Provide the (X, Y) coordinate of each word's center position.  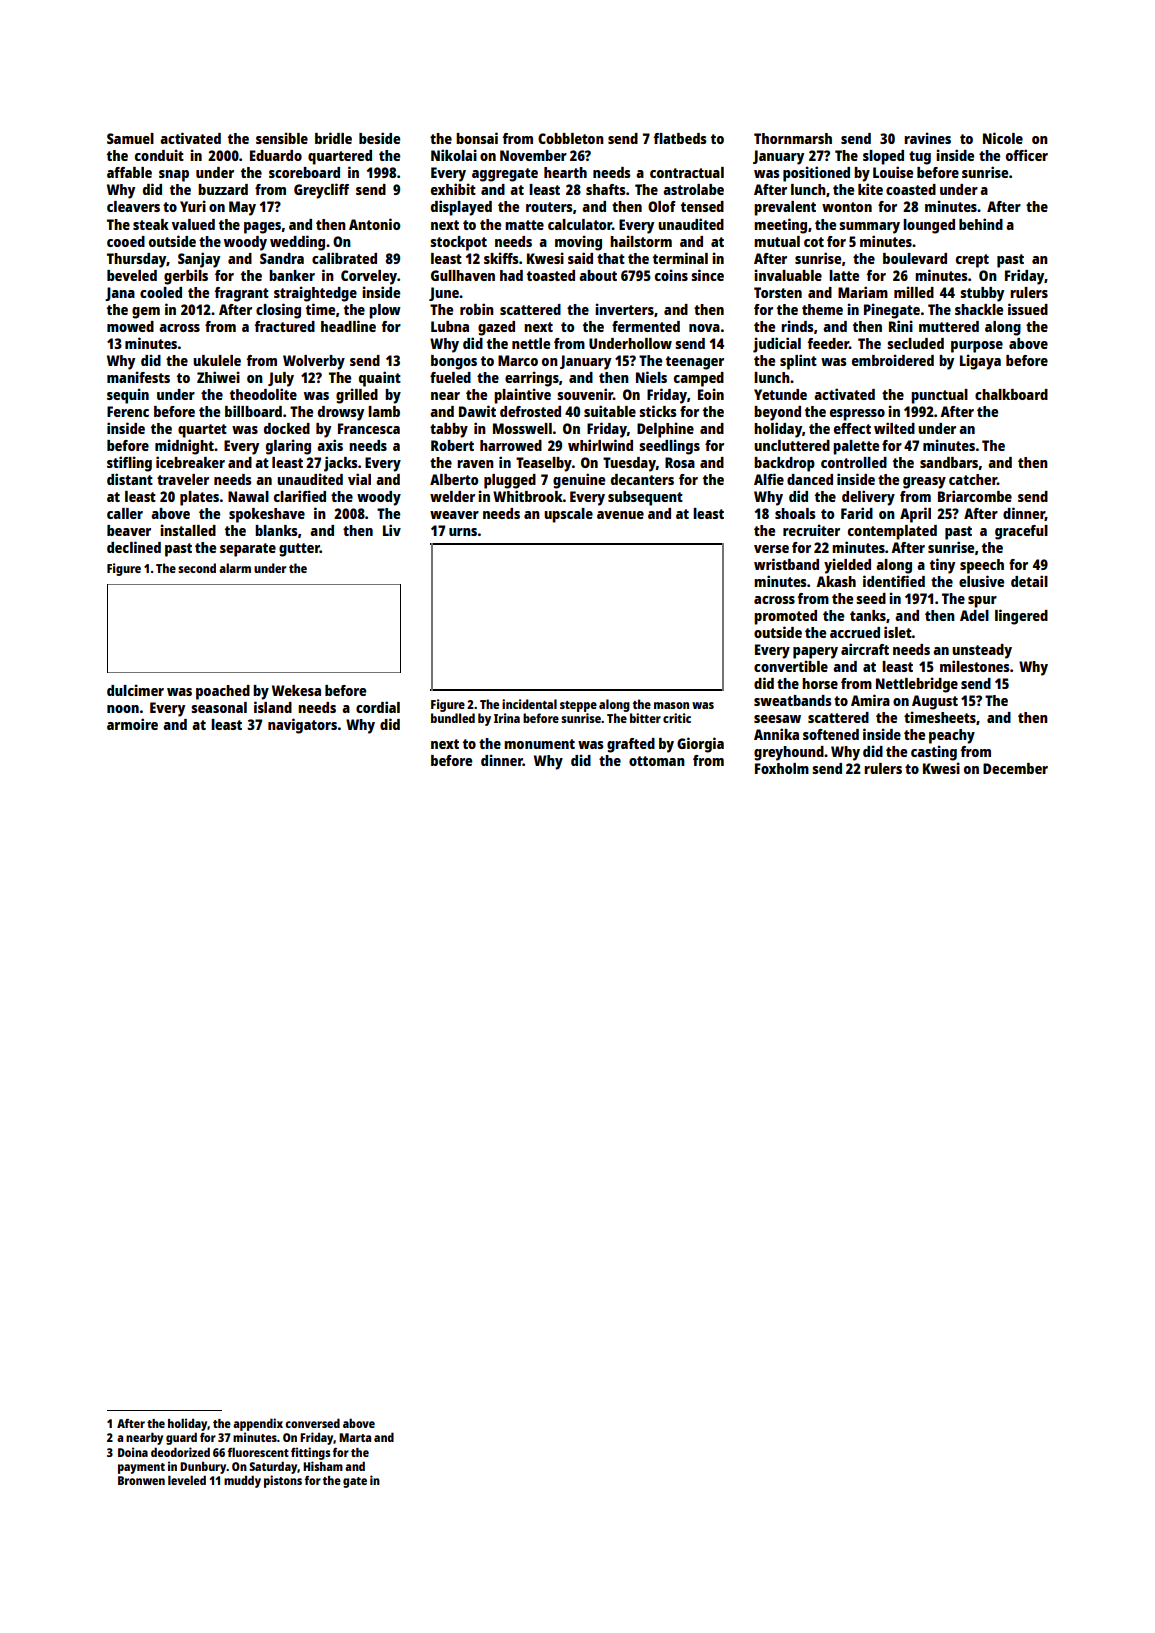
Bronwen (141, 1480)
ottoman (657, 761)
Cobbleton (571, 138)
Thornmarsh (793, 138)
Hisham (323, 1466)
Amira (870, 700)
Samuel (130, 138)
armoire (132, 724)
